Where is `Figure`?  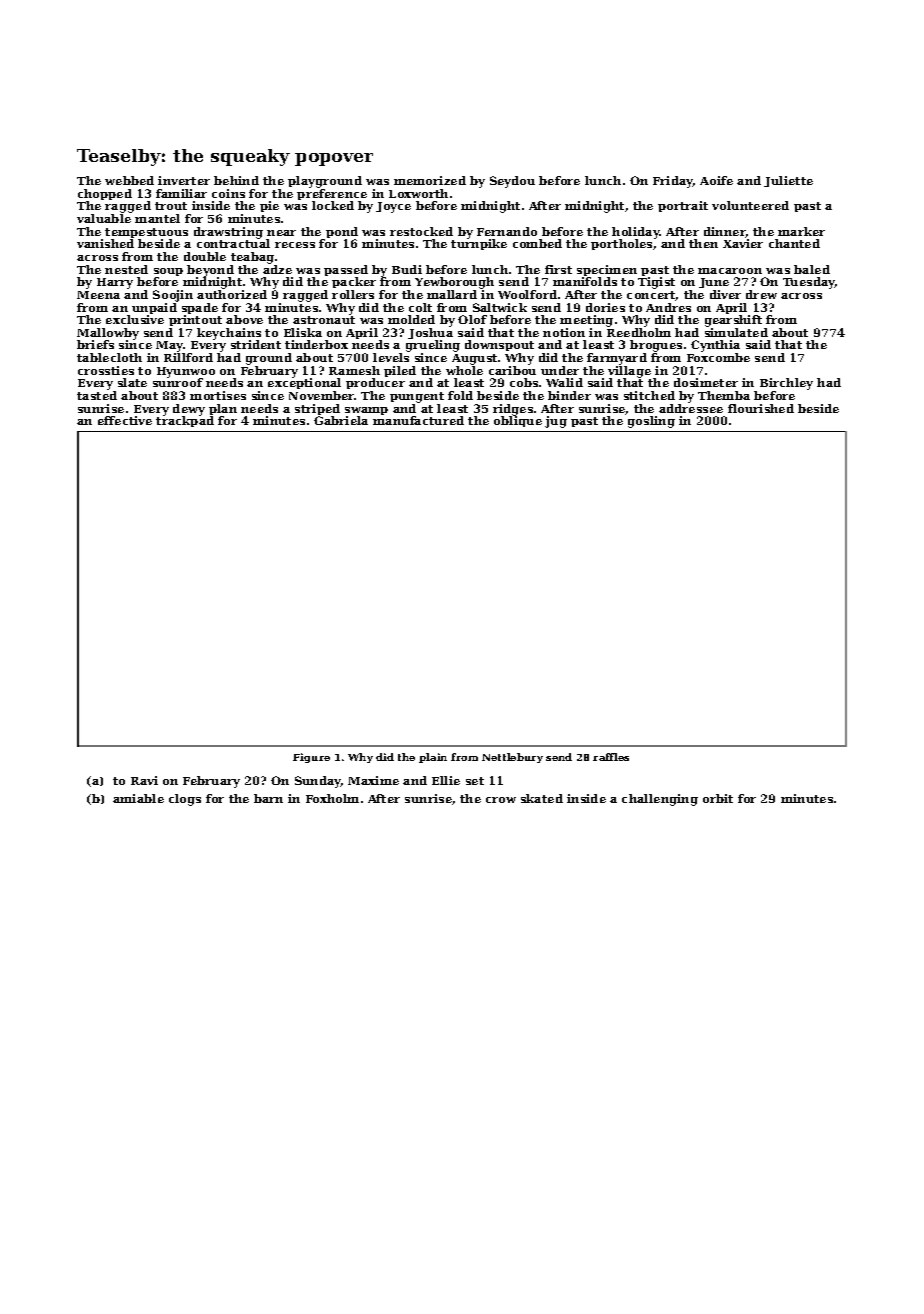 Figure is located at coordinates (311, 758).
